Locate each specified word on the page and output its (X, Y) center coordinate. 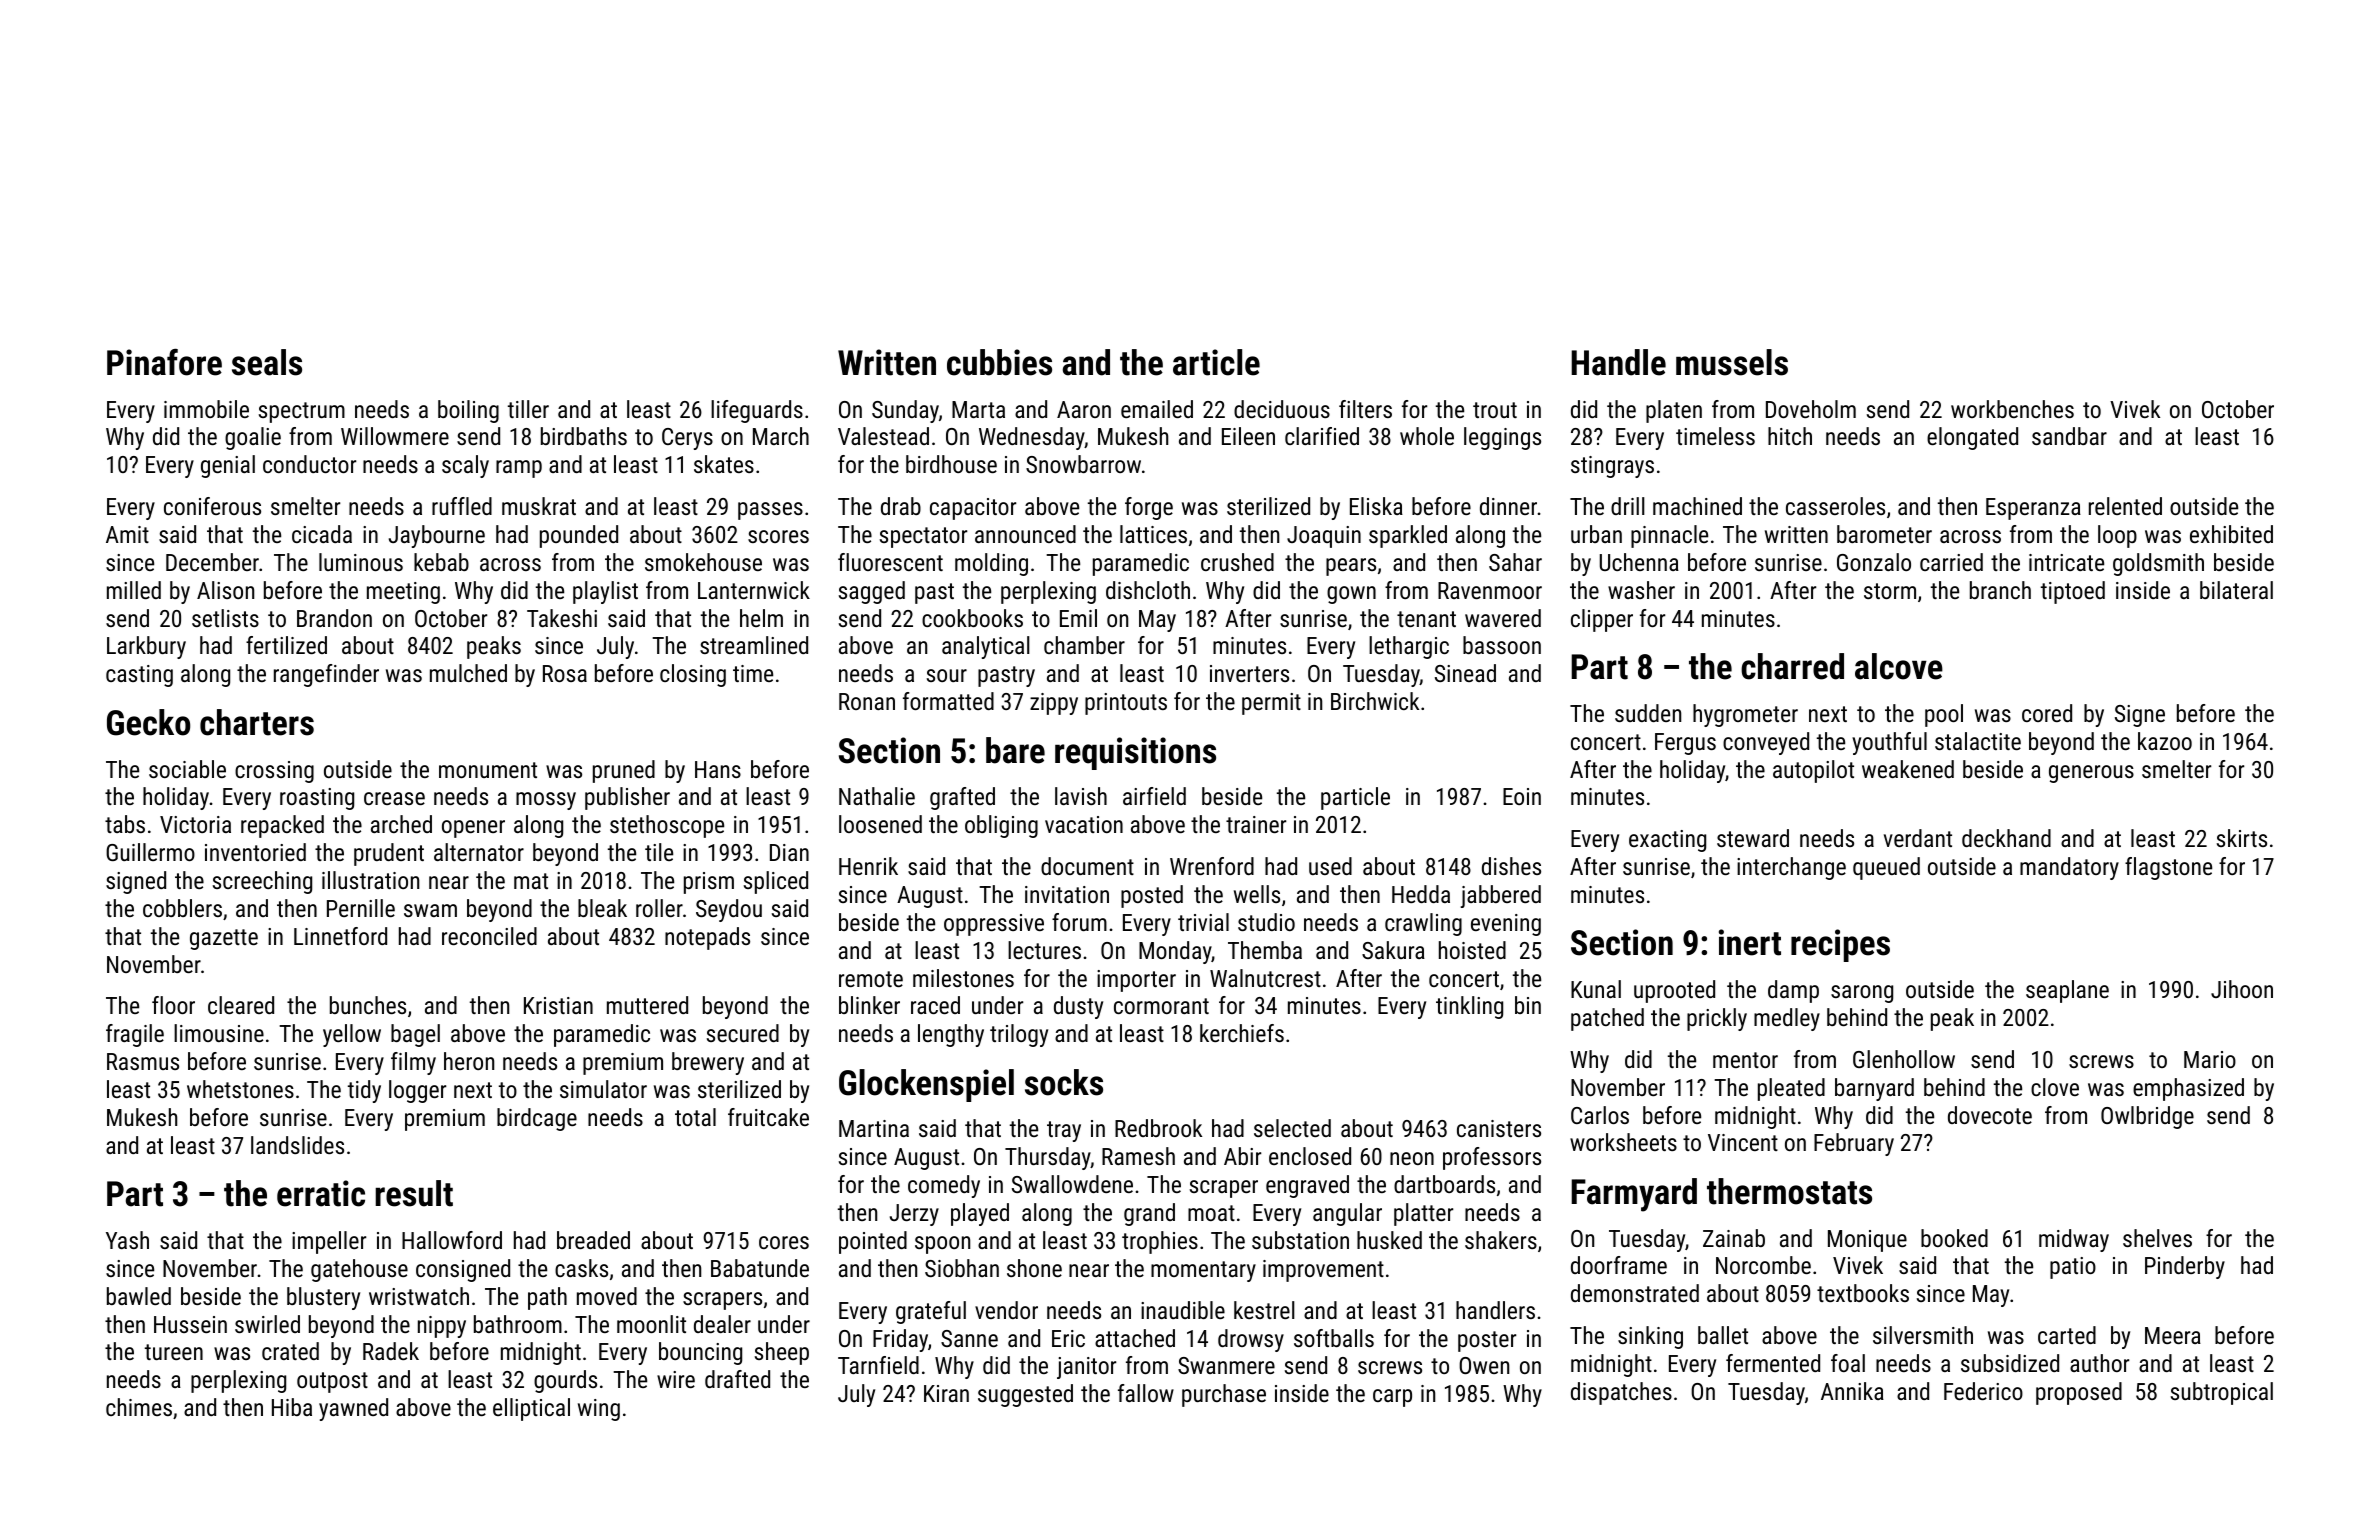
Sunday (905, 411)
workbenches (2012, 409)
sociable (187, 769)
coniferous (212, 506)
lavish (1081, 796)
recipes (1840, 945)
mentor (1745, 1060)
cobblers (182, 908)
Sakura (1393, 950)
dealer (722, 1324)
